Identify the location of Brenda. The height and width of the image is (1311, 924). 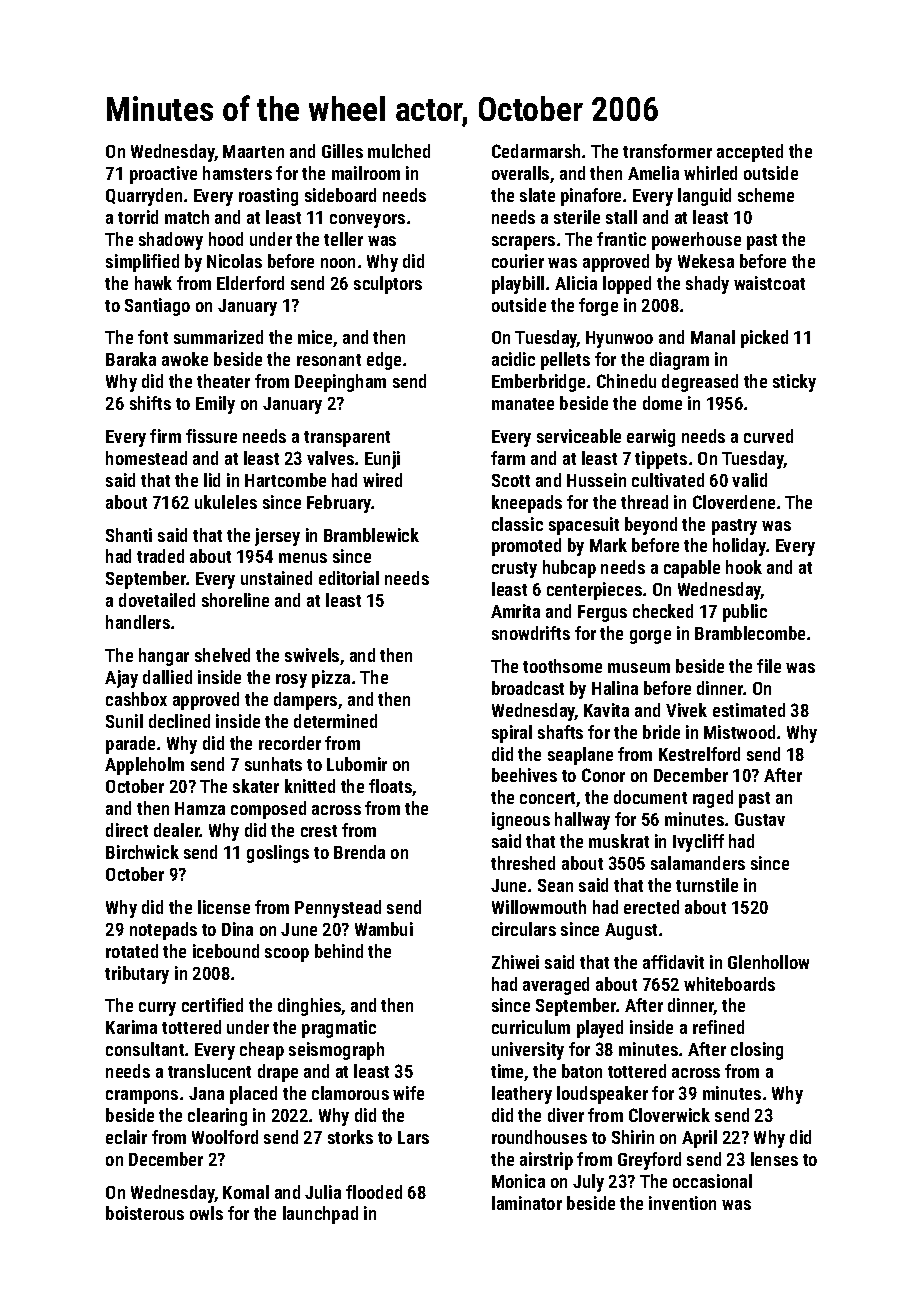
(359, 852).
